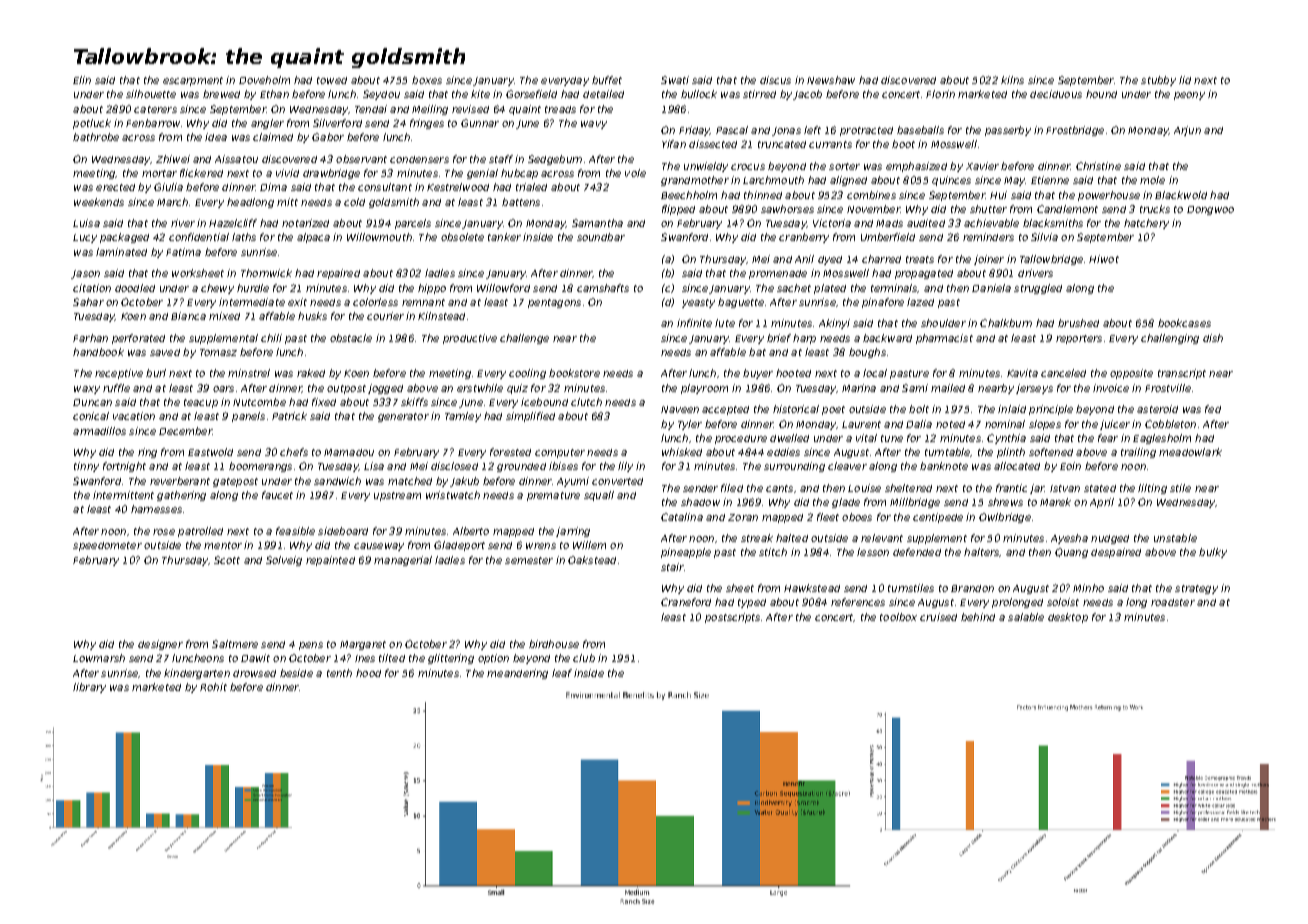  What do you see at coordinates (562, 673) in the screenshot?
I see `leaf` at bounding box center [562, 673].
